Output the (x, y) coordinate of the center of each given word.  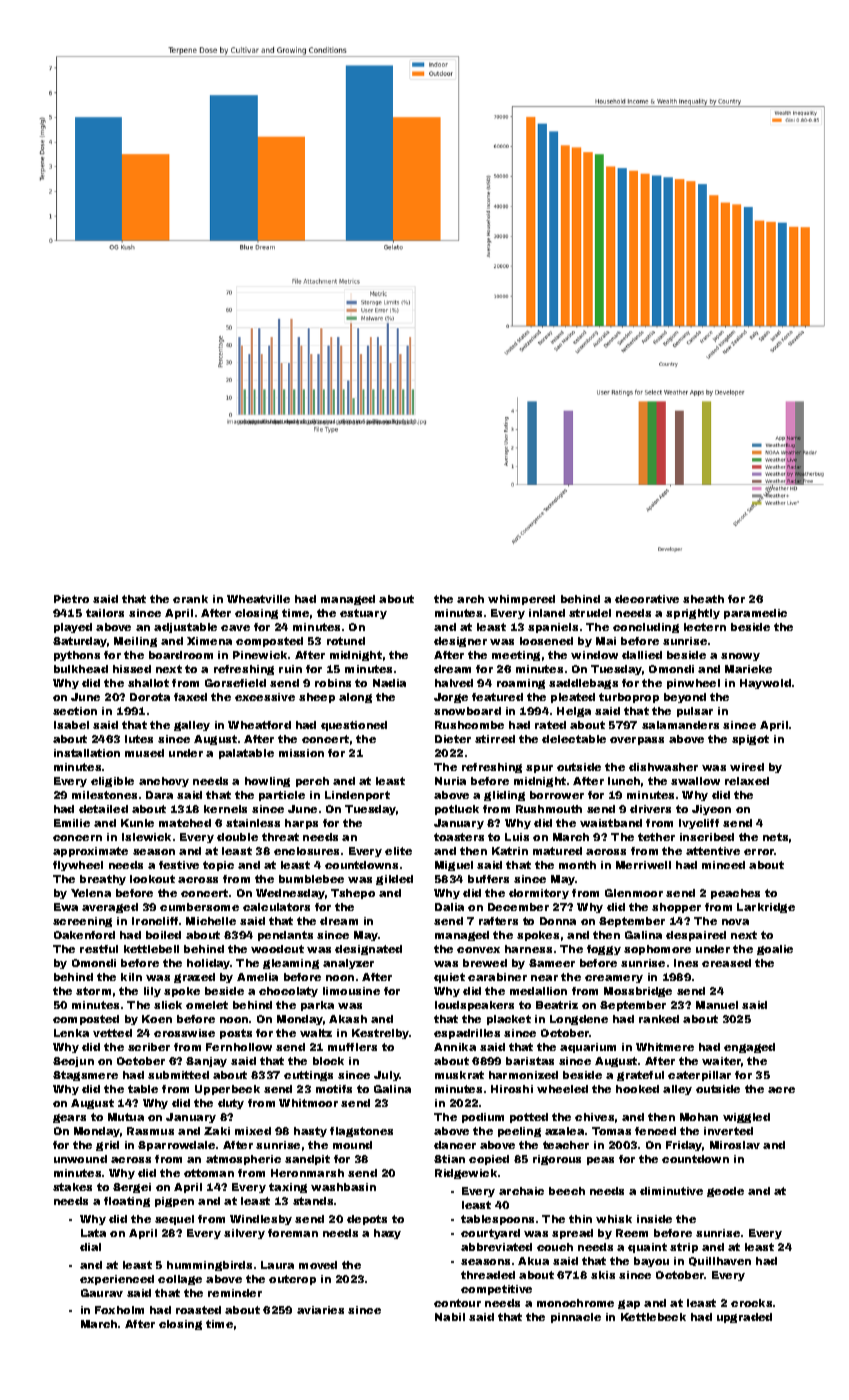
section (75, 711)
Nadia (389, 683)
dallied (642, 655)
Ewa (66, 907)
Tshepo (353, 894)
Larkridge (766, 908)
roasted (198, 1310)
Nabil (450, 1317)
